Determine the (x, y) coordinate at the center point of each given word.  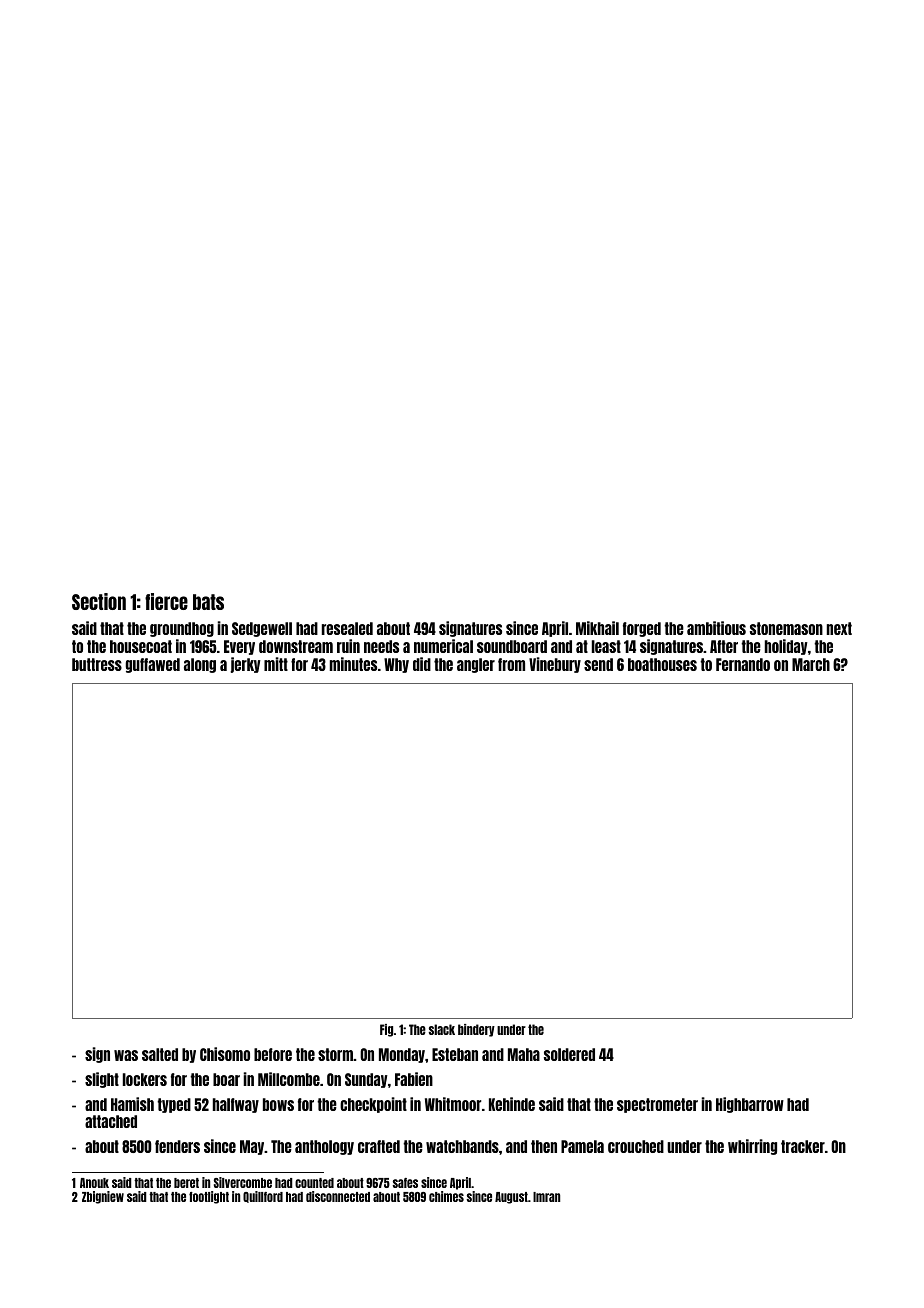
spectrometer (657, 1105)
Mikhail (597, 628)
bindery (476, 1030)
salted (160, 1054)
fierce (166, 601)
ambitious (716, 628)
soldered (569, 1054)
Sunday (366, 1080)
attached (111, 1121)
